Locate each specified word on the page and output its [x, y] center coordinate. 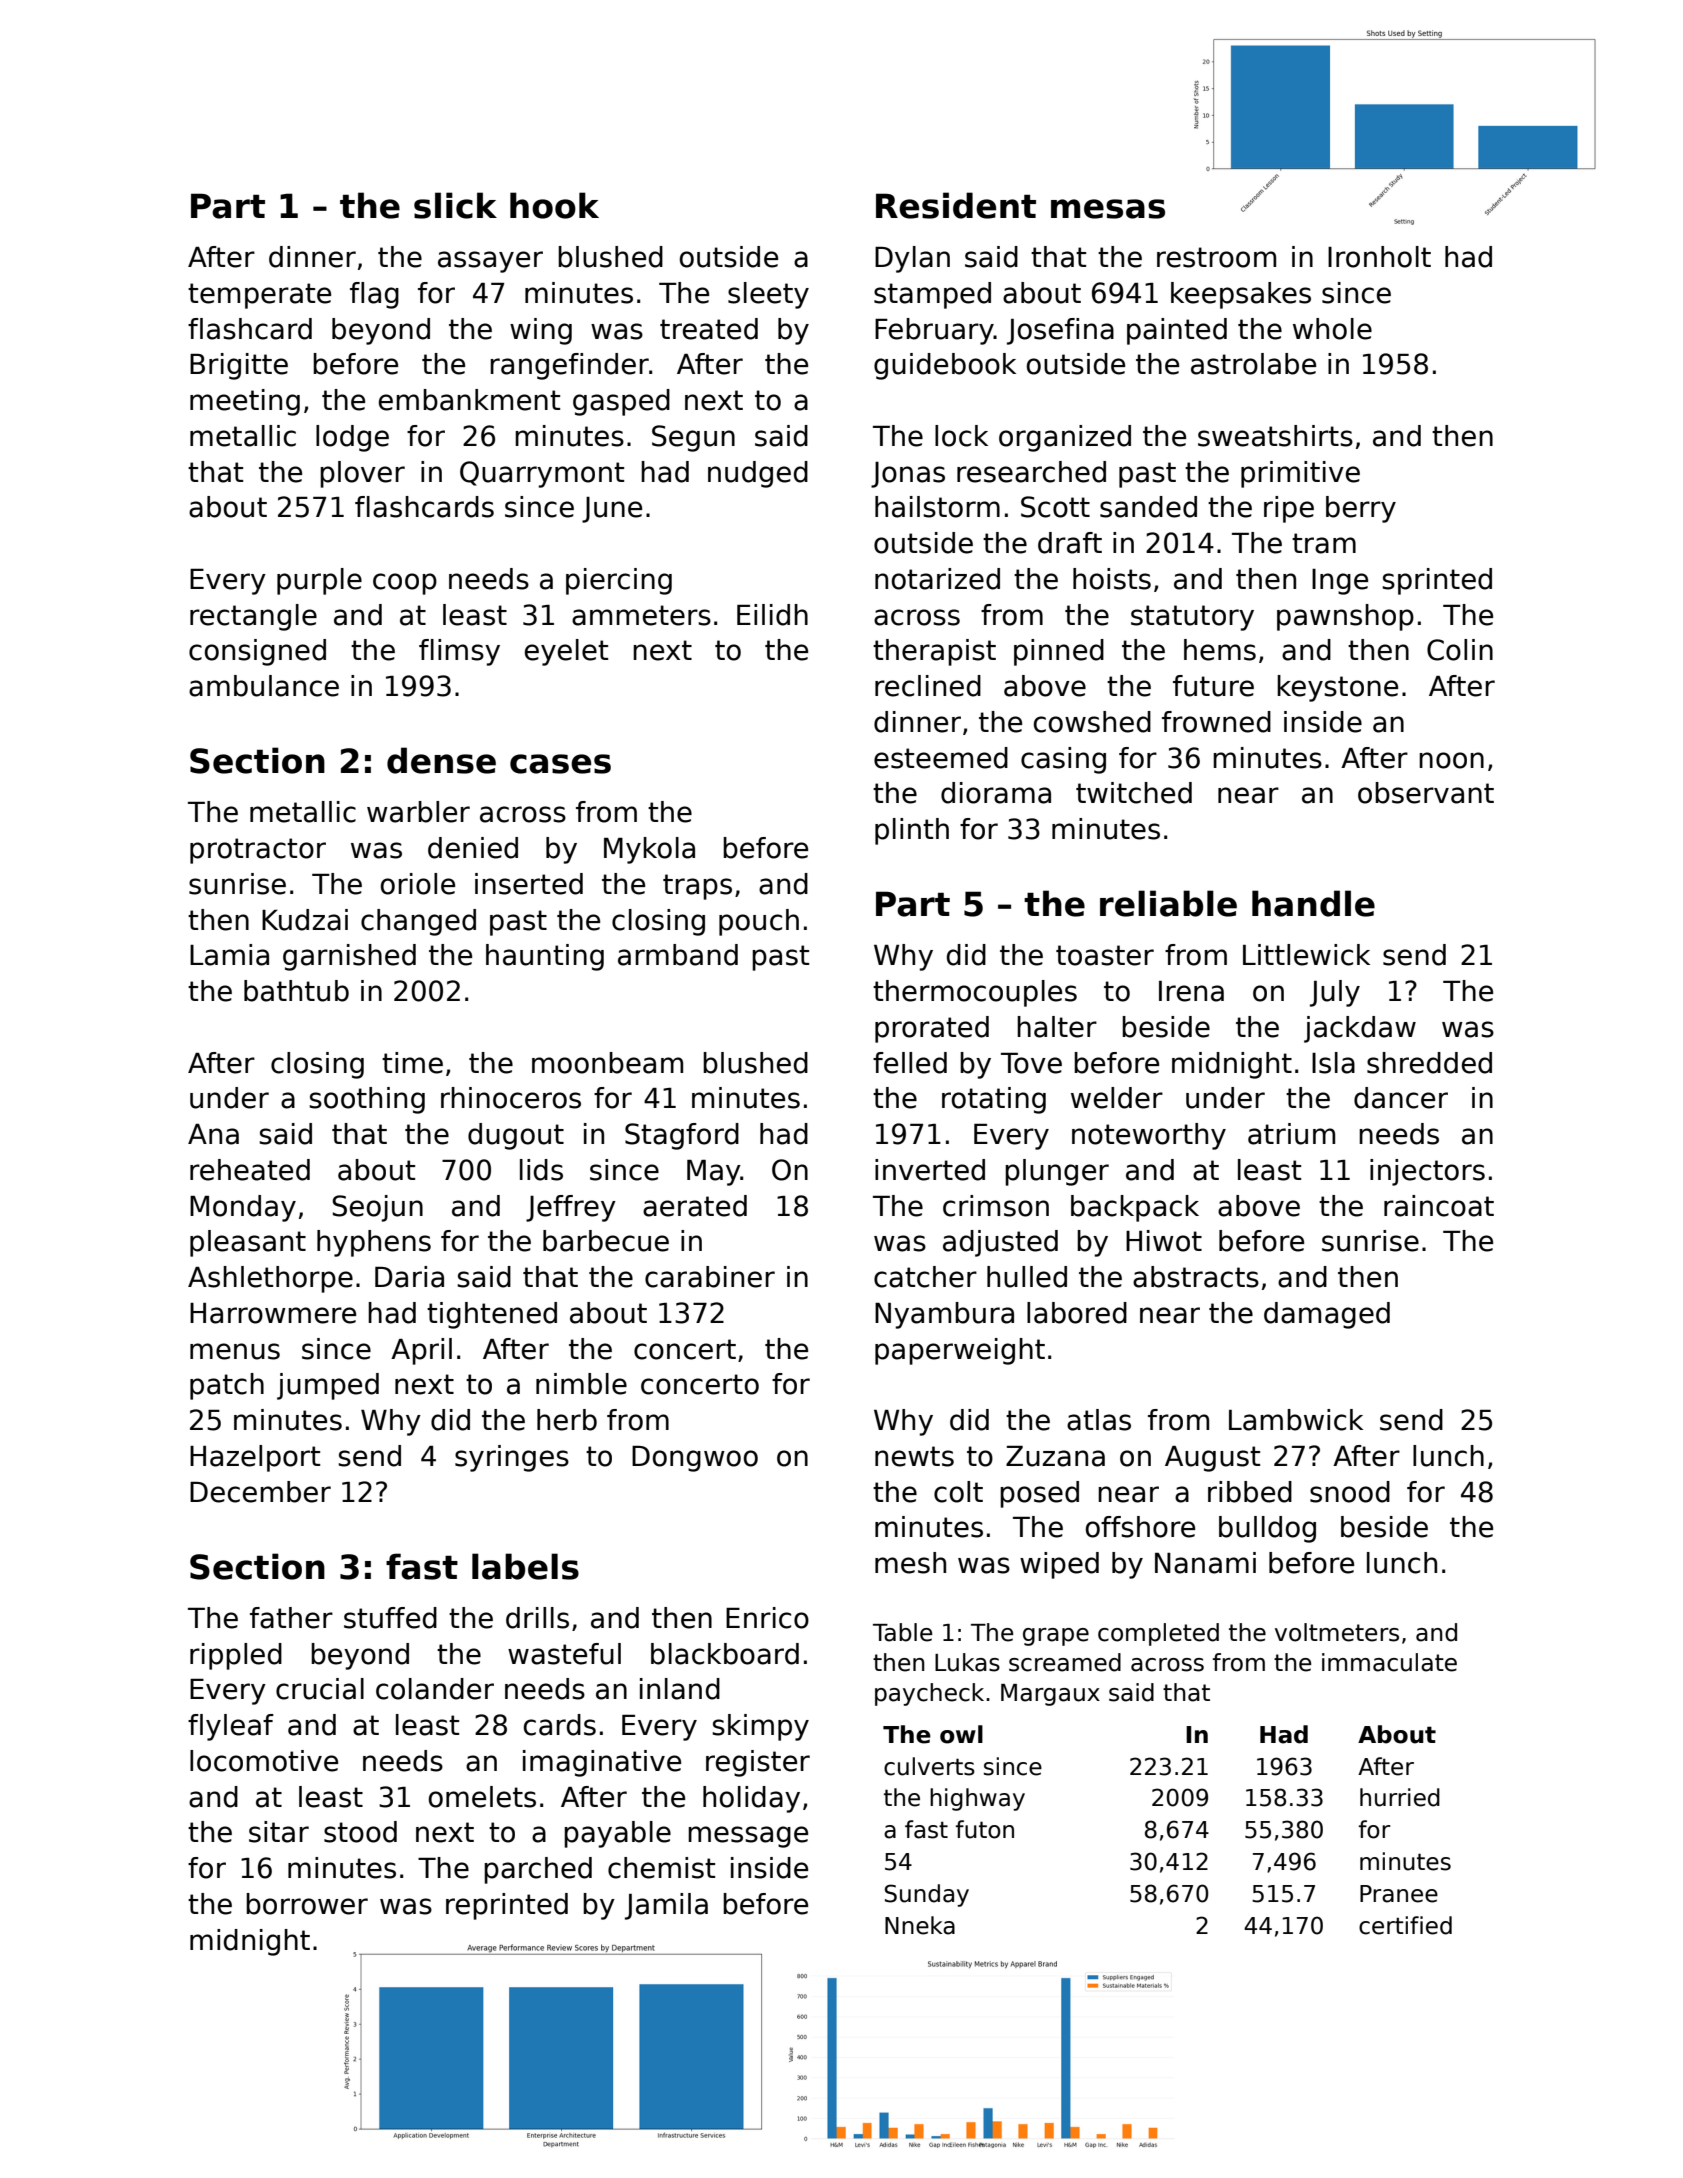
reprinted [507, 1906]
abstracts [1196, 1277]
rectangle [253, 617]
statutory [1192, 618]
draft [1070, 543]
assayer [490, 262]
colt [958, 1492]
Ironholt [1379, 257]
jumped [328, 1386]
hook [554, 205]
